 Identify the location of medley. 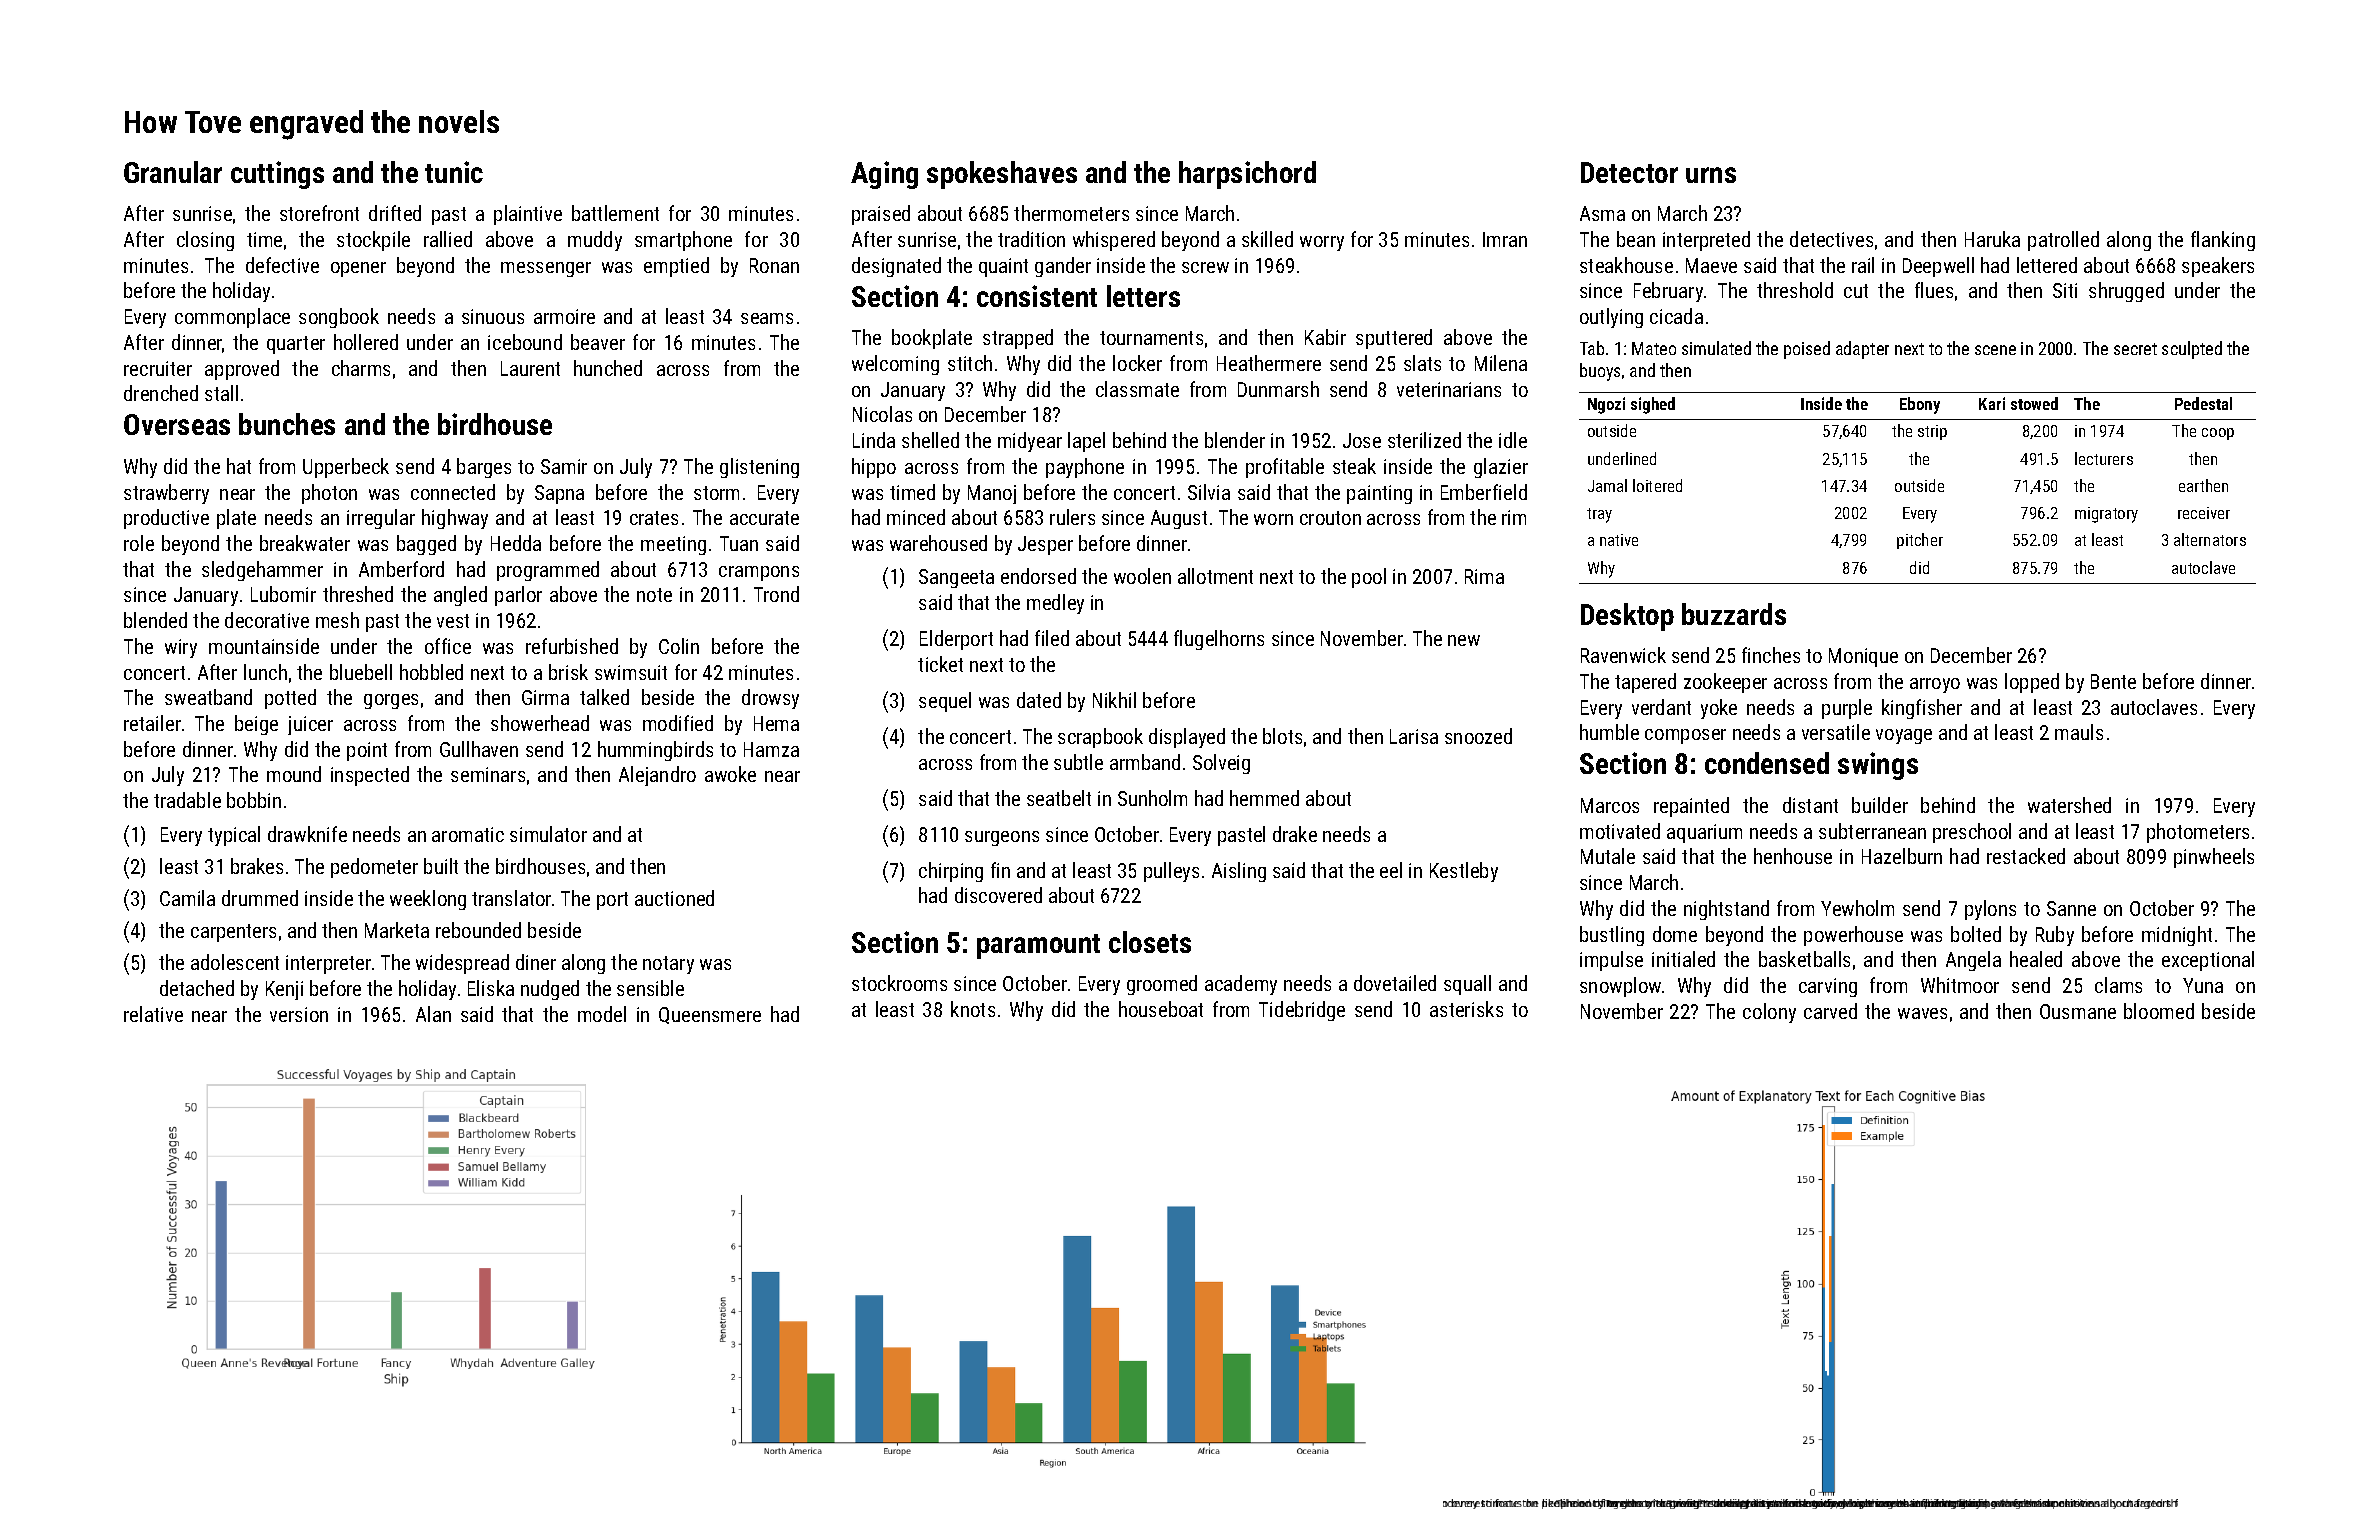
(1055, 604).
